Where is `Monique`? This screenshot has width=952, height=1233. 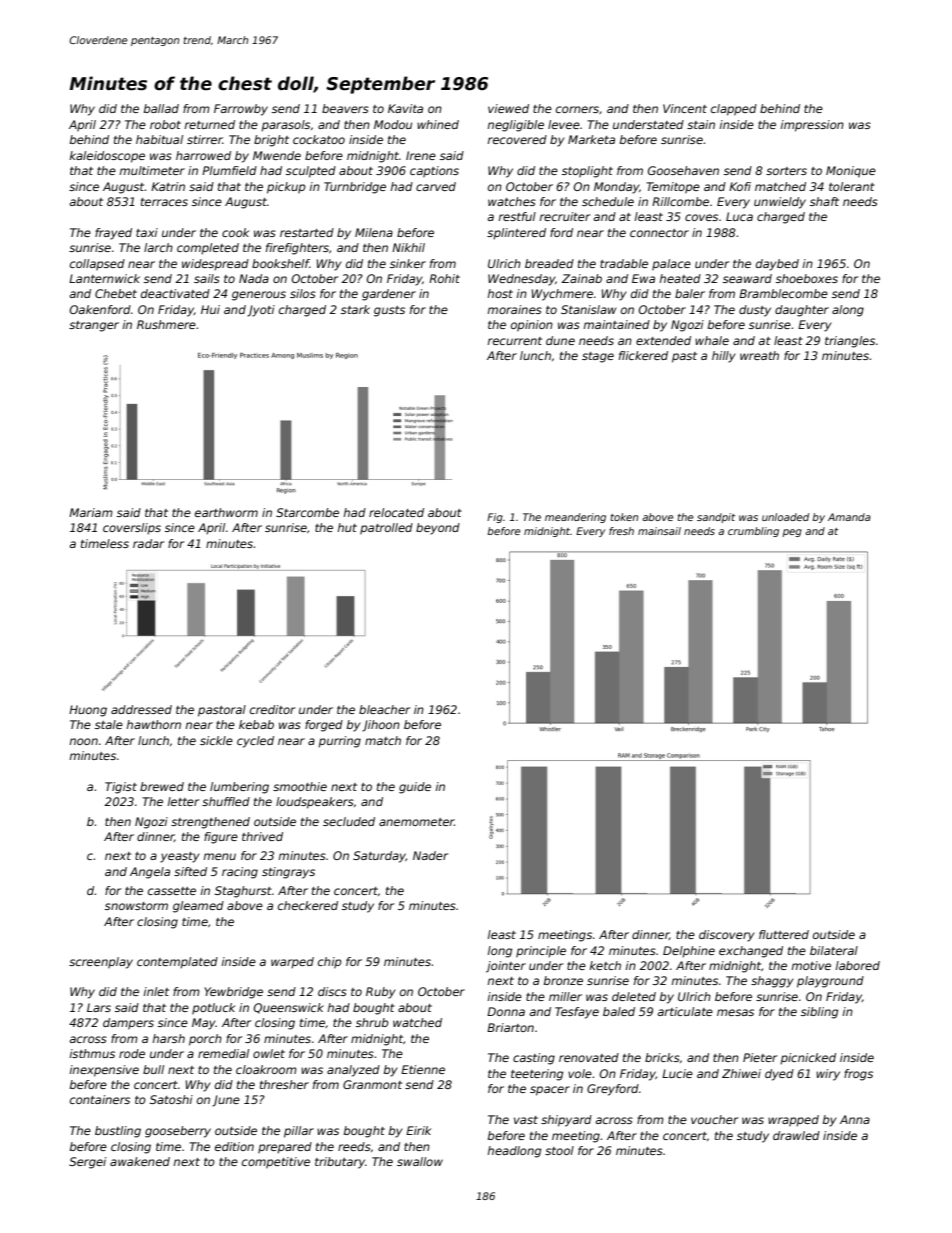 Monique is located at coordinates (851, 172).
